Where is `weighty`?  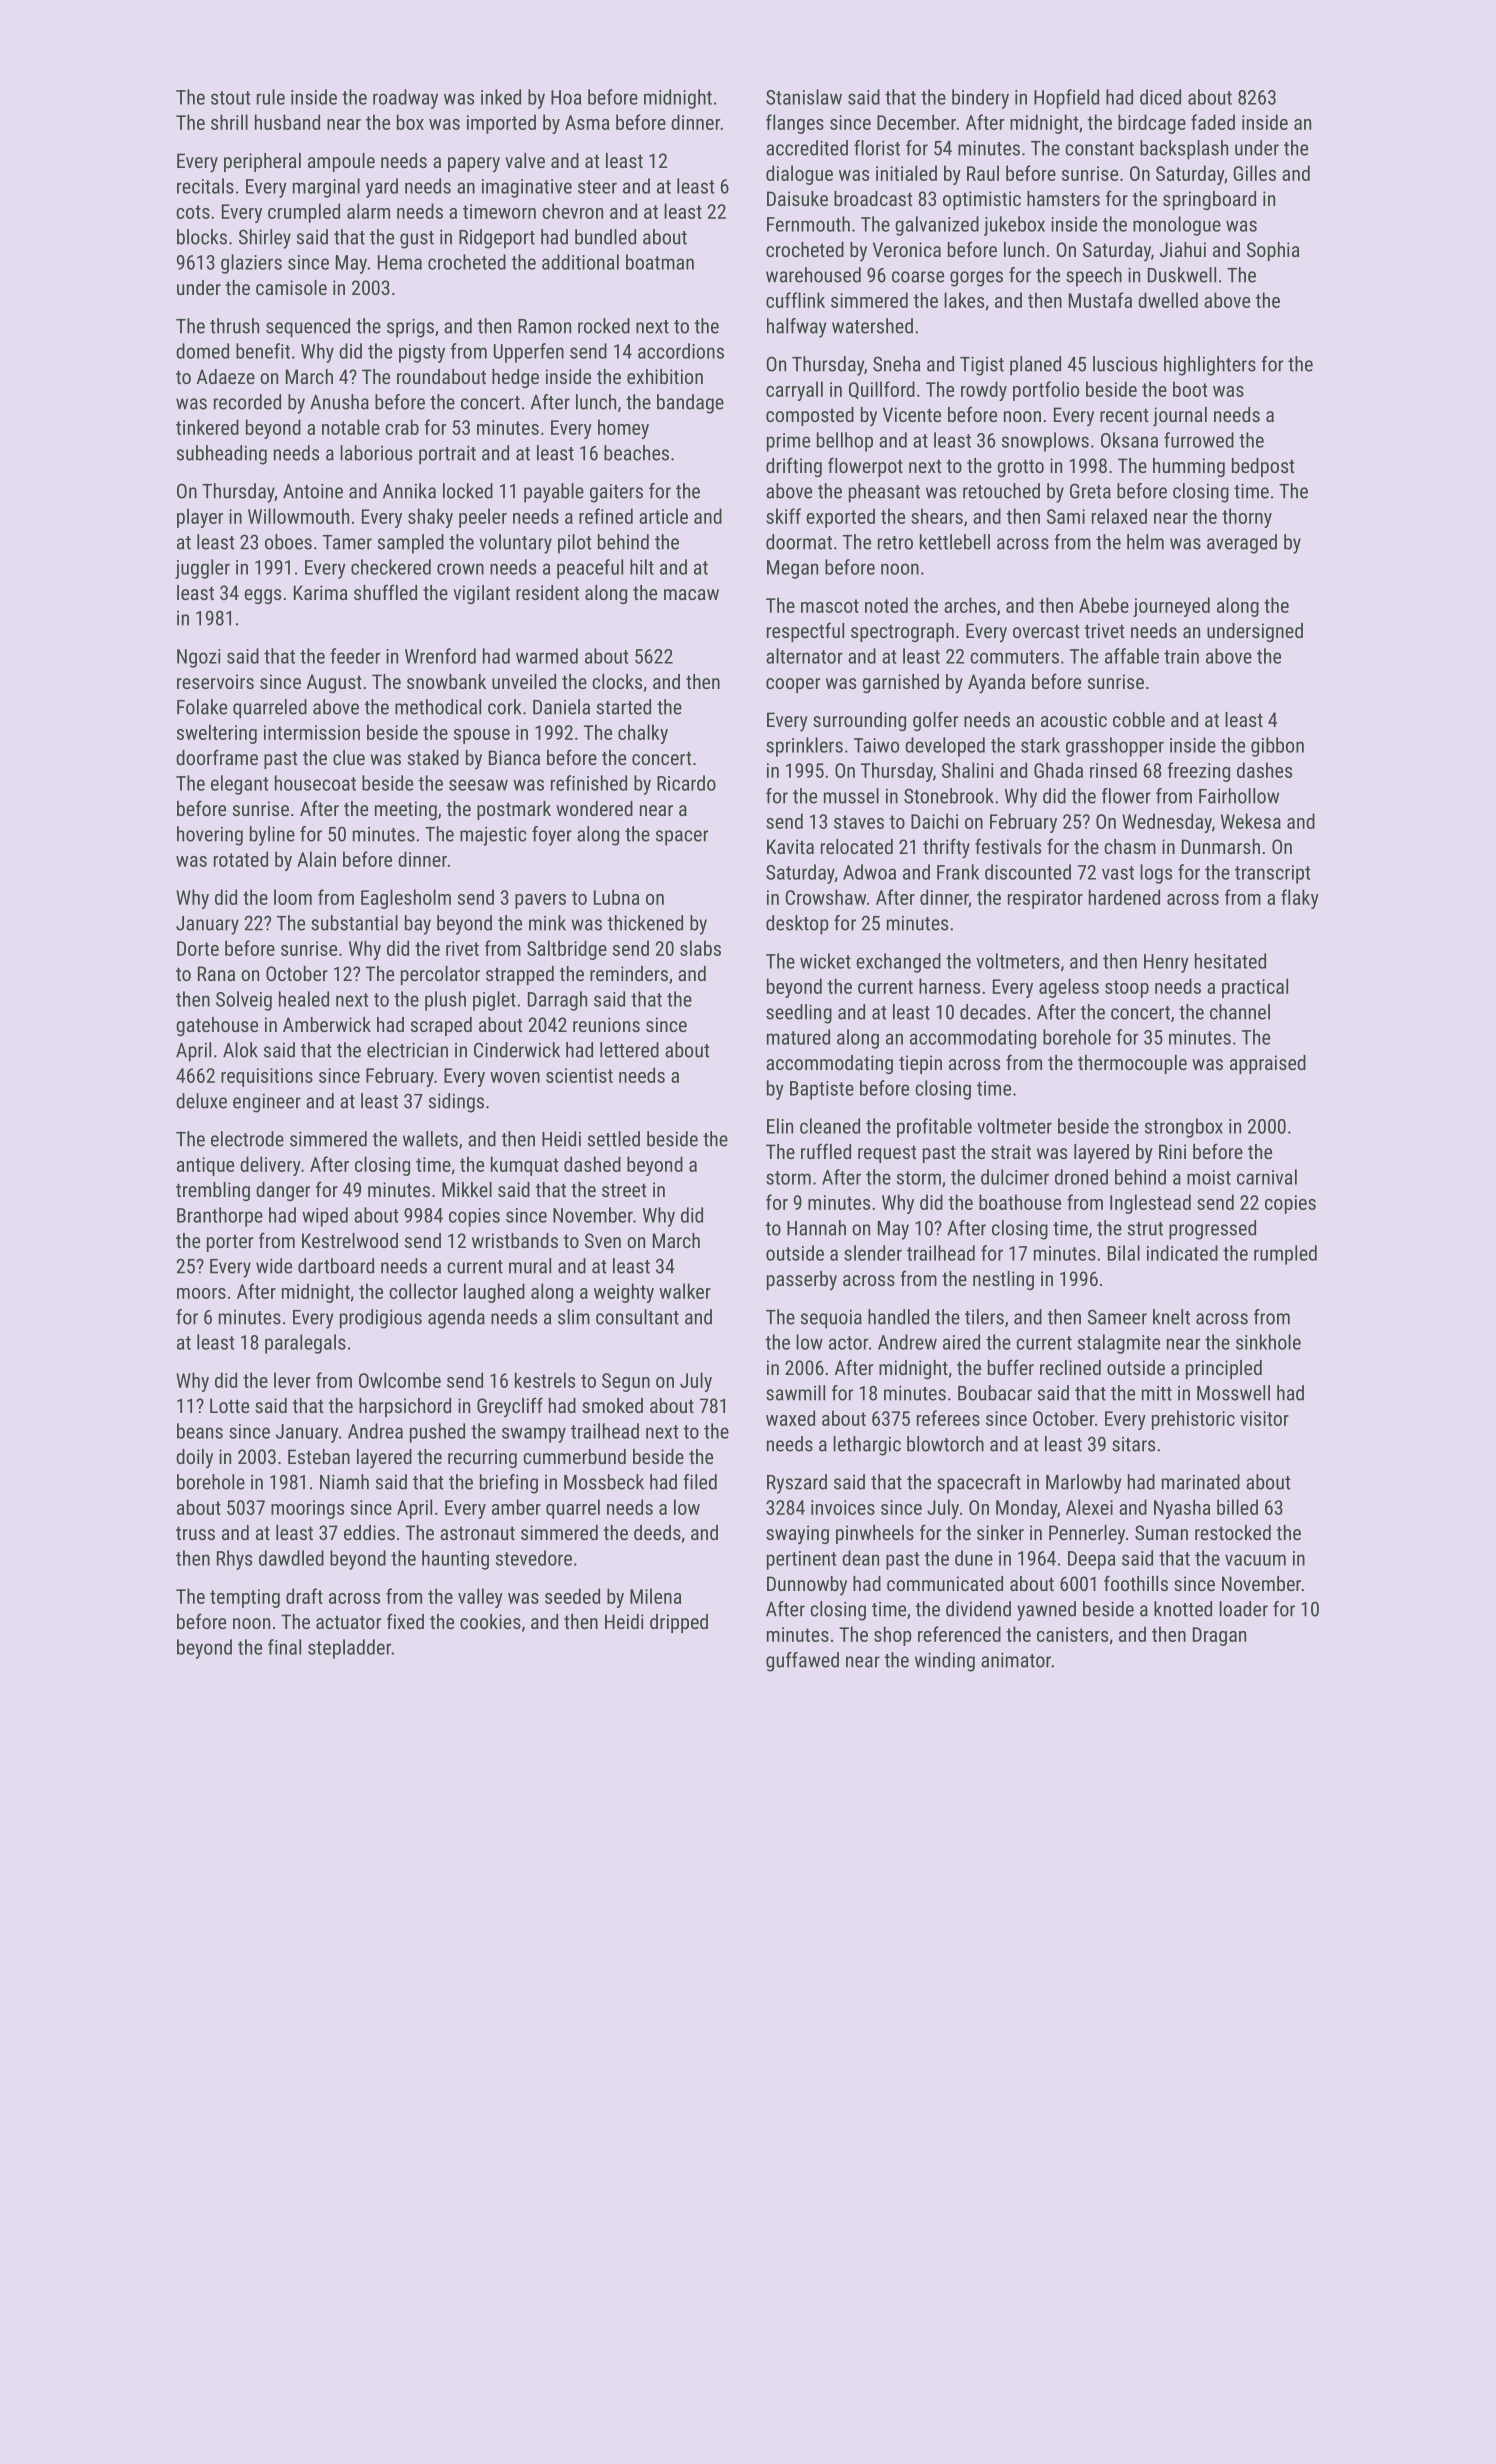
weighty is located at coordinates (624, 1293).
